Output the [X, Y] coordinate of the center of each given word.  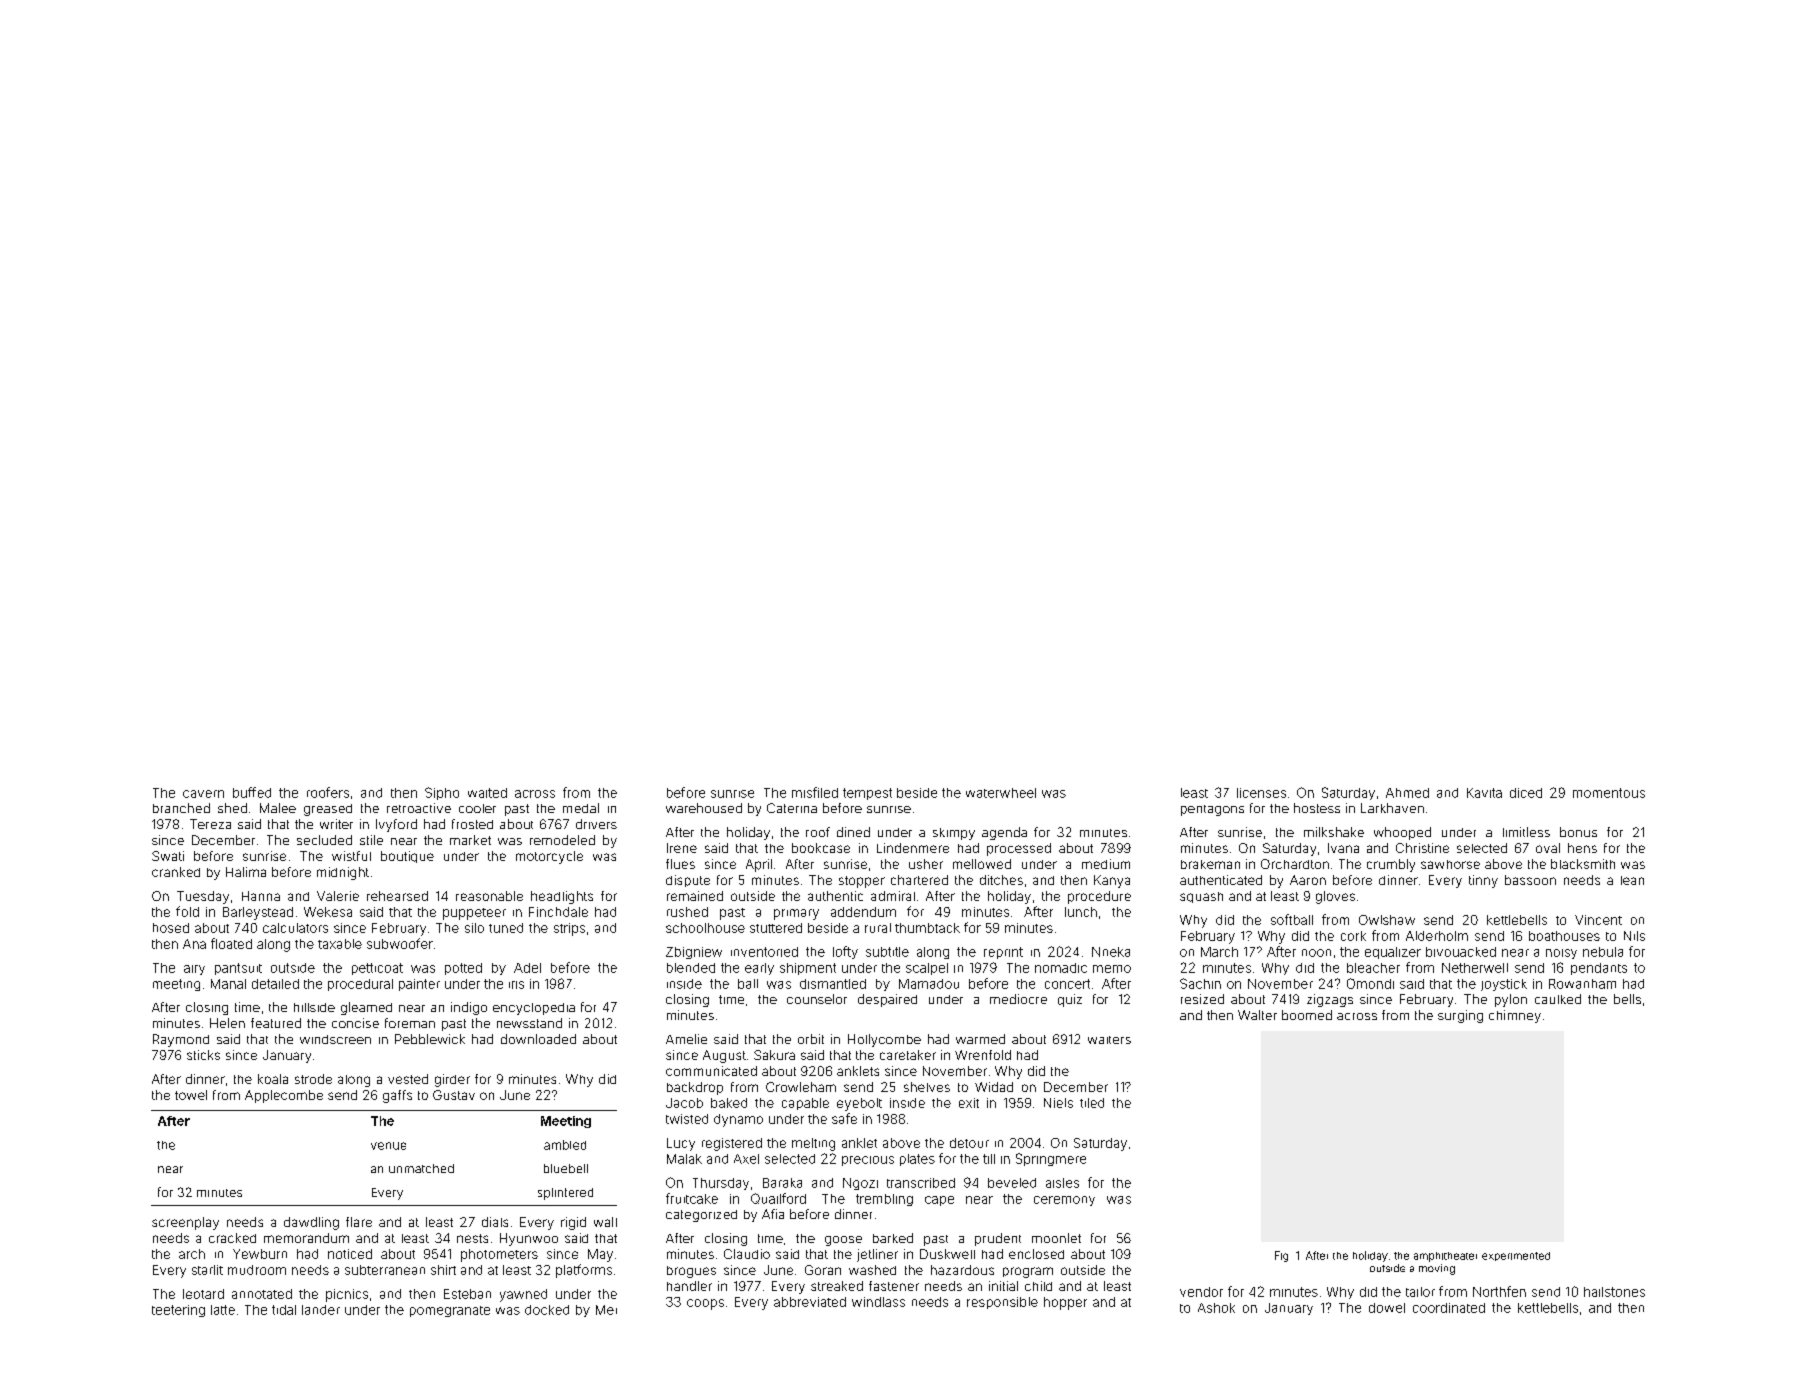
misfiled [815, 792]
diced [1526, 793]
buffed [252, 792]
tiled [1092, 1103]
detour [969, 1143]
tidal [284, 1310]
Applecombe [284, 1096]
